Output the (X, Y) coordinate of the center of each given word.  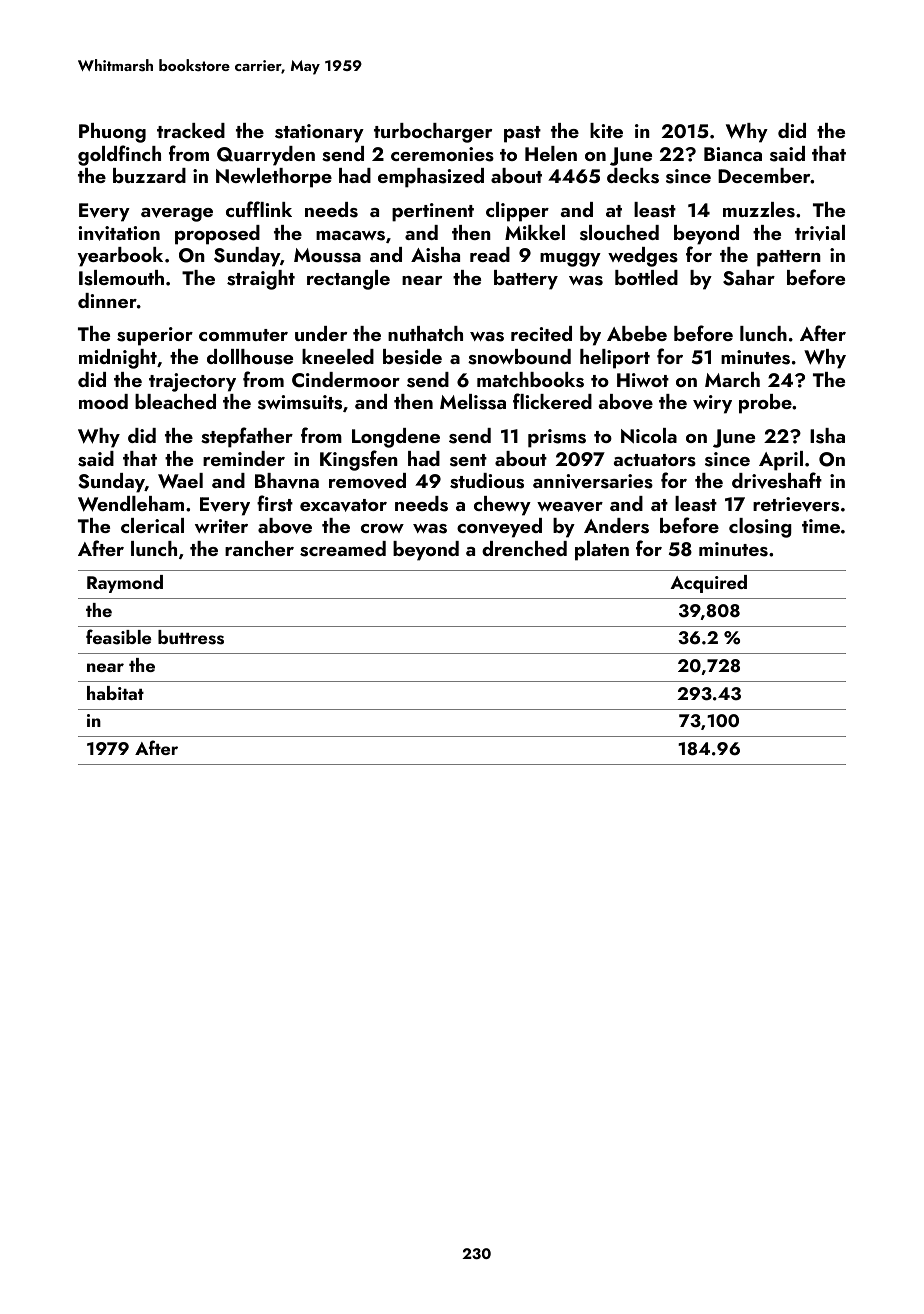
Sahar (749, 278)
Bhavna (287, 481)
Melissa (473, 402)
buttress (191, 637)
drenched (524, 548)
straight (261, 280)
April (781, 461)
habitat (115, 693)
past (522, 134)
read (490, 254)
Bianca (733, 154)
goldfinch (119, 155)
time (821, 526)
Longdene (396, 438)
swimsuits (300, 402)
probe (765, 404)
